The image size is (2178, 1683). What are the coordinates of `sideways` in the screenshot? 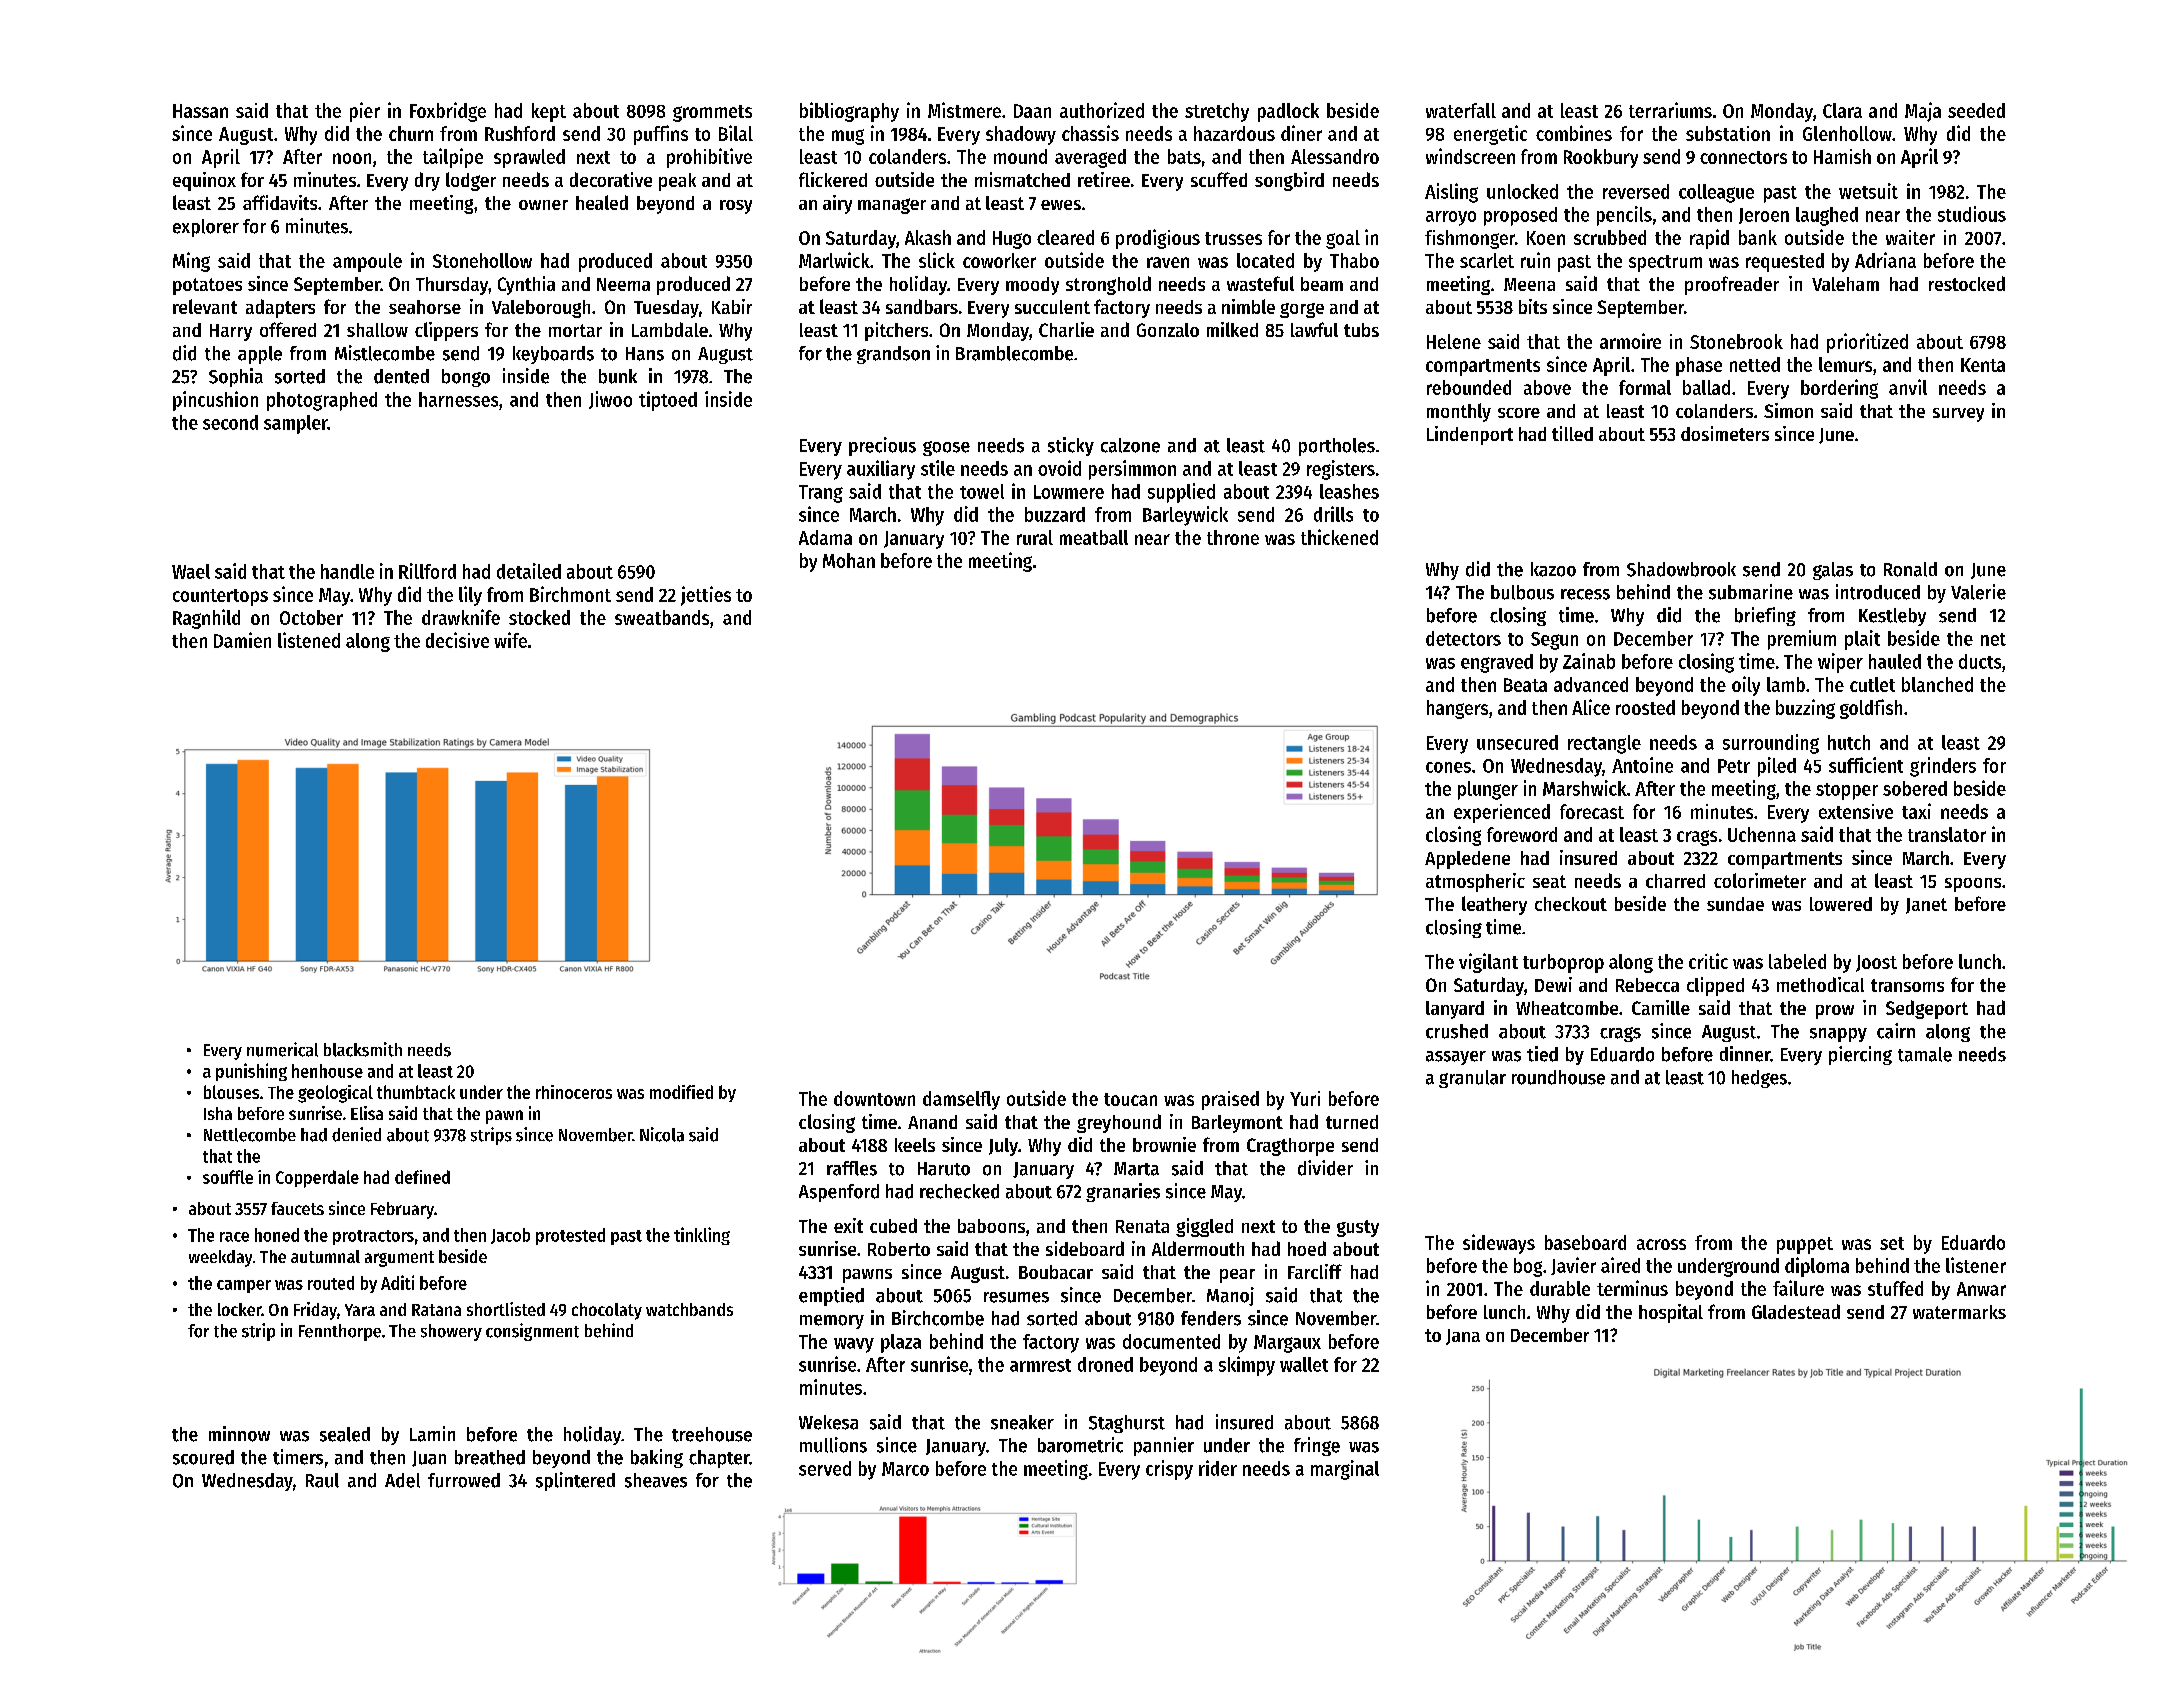 It's located at (1499, 1244).
